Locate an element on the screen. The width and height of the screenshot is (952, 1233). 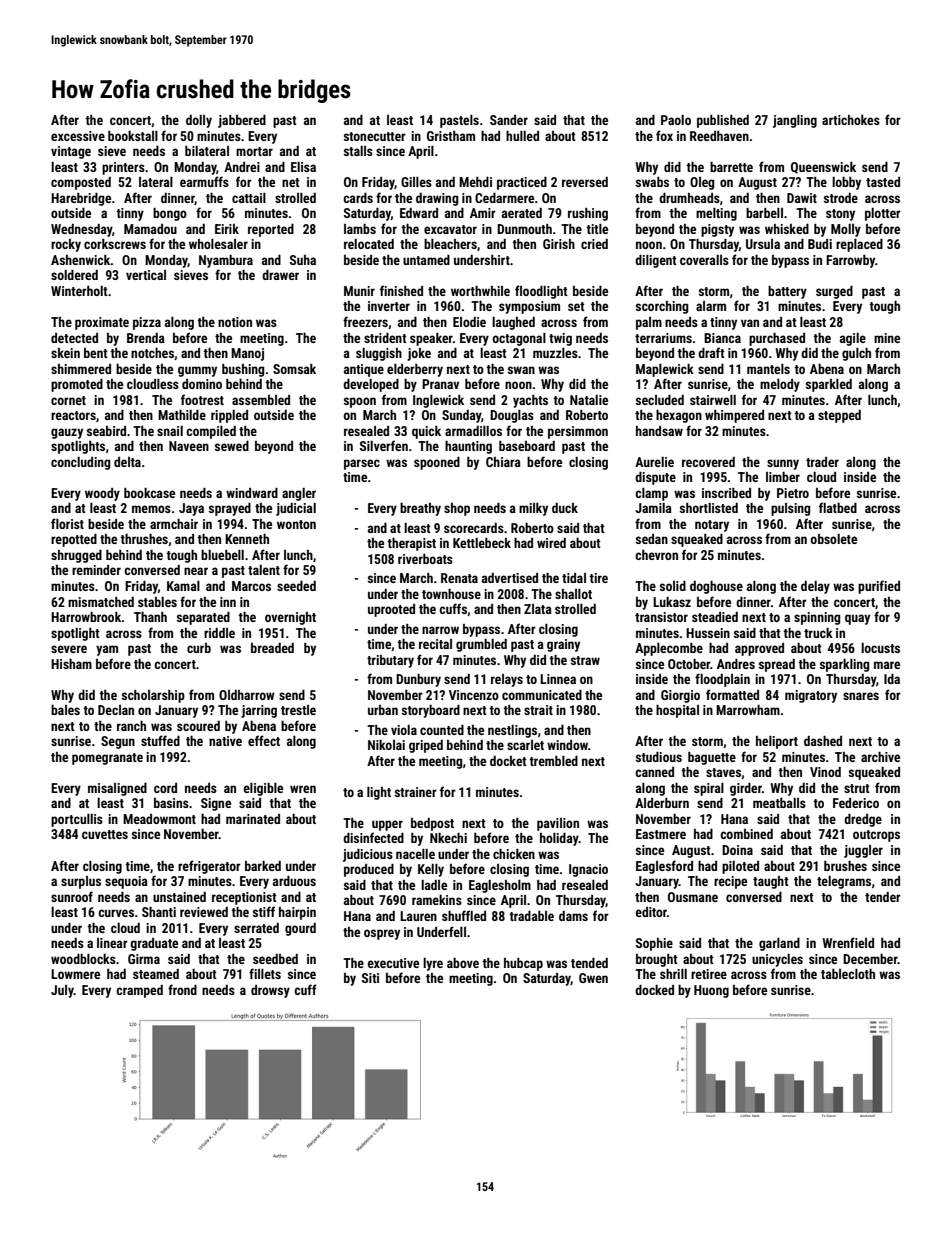
bent is located at coordinates (96, 353).
